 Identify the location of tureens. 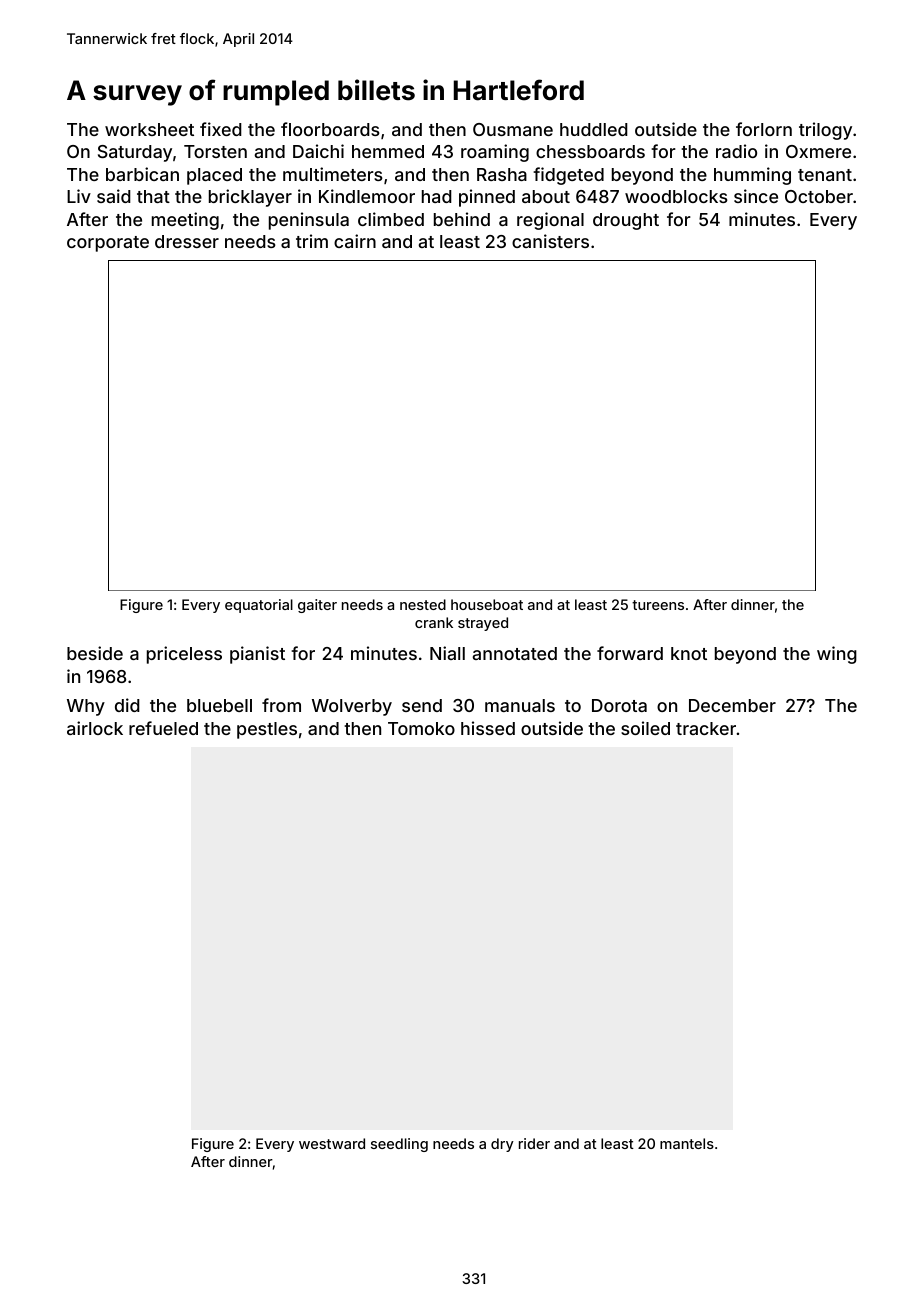
(658, 605).
